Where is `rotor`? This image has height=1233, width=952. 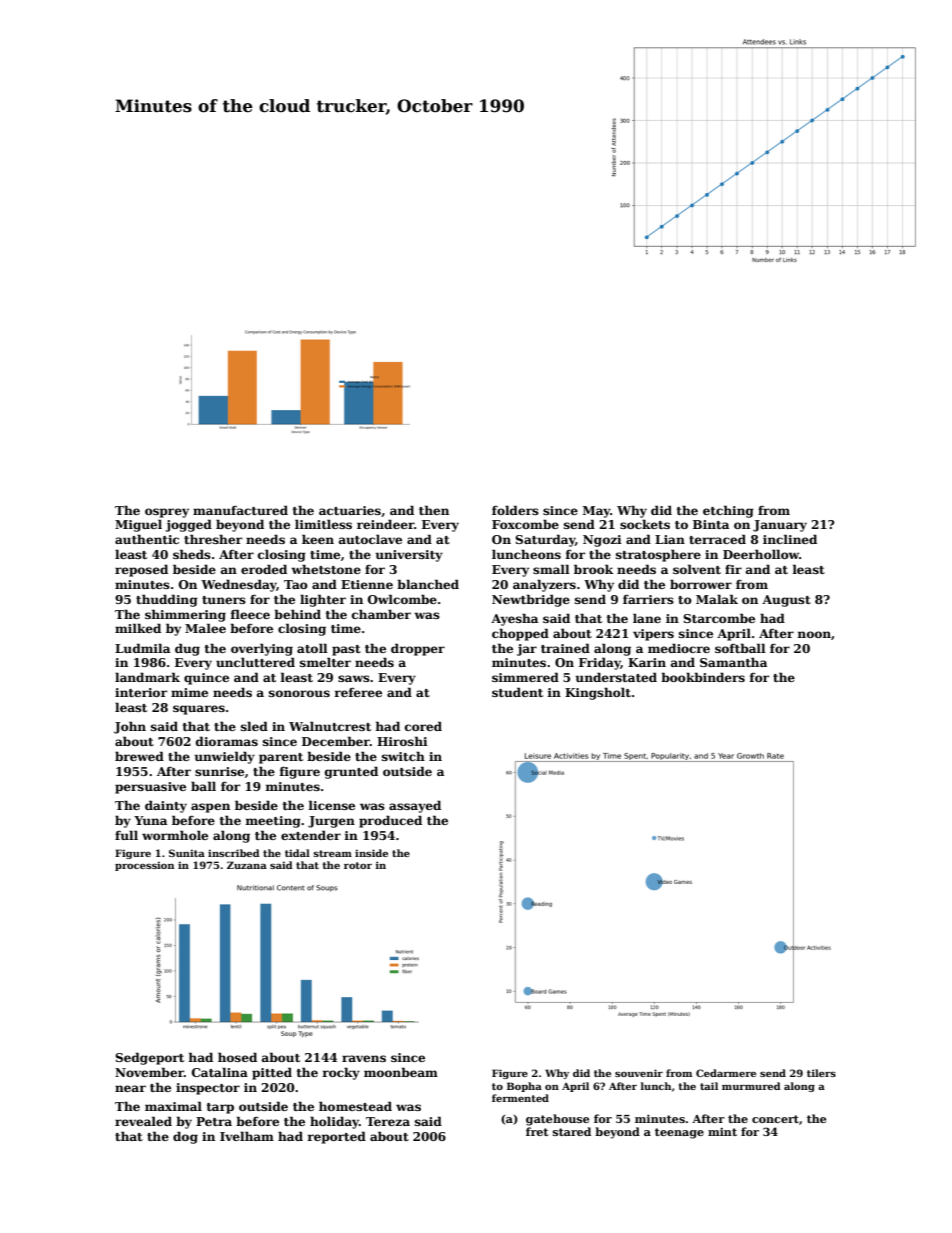
rotor is located at coordinates (358, 865).
